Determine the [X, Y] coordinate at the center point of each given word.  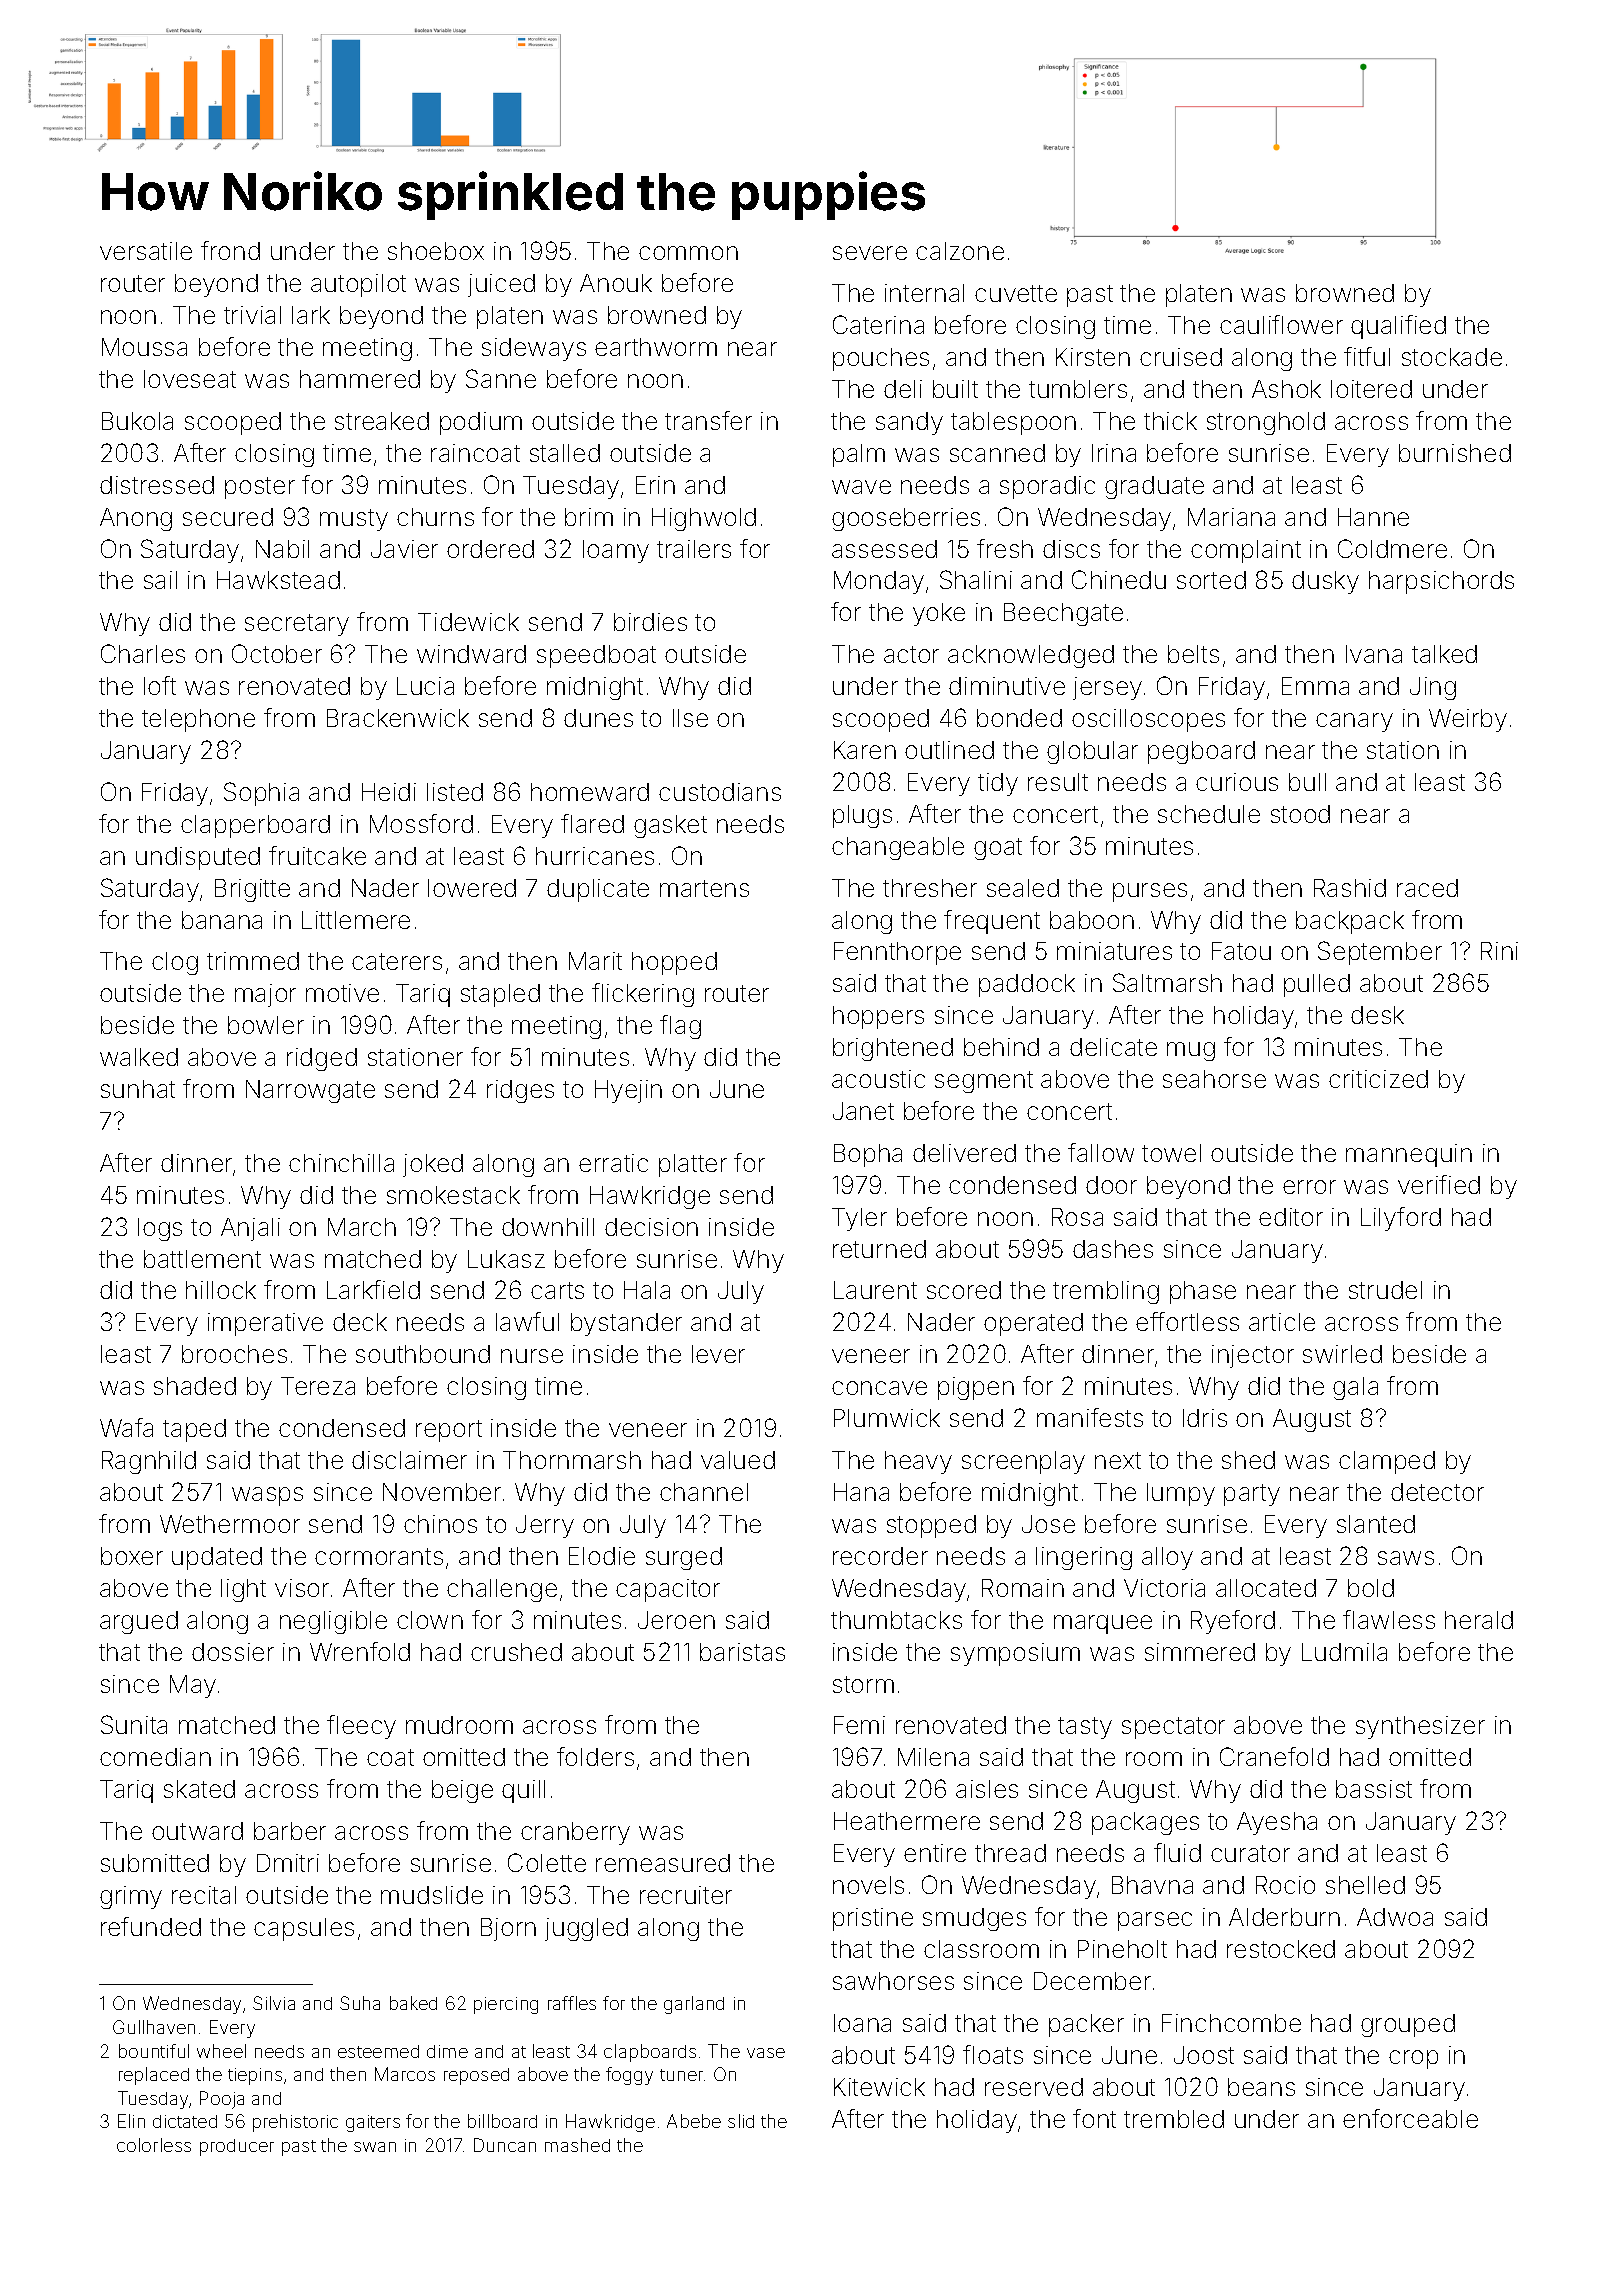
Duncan [505, 2145]
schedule [1209, 814]
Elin [131, 2121]
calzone [960, 251]
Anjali [250, 1229]
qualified [1398, 327]
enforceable [1410, 2118]
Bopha [868, 1155]
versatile [146, 251]
